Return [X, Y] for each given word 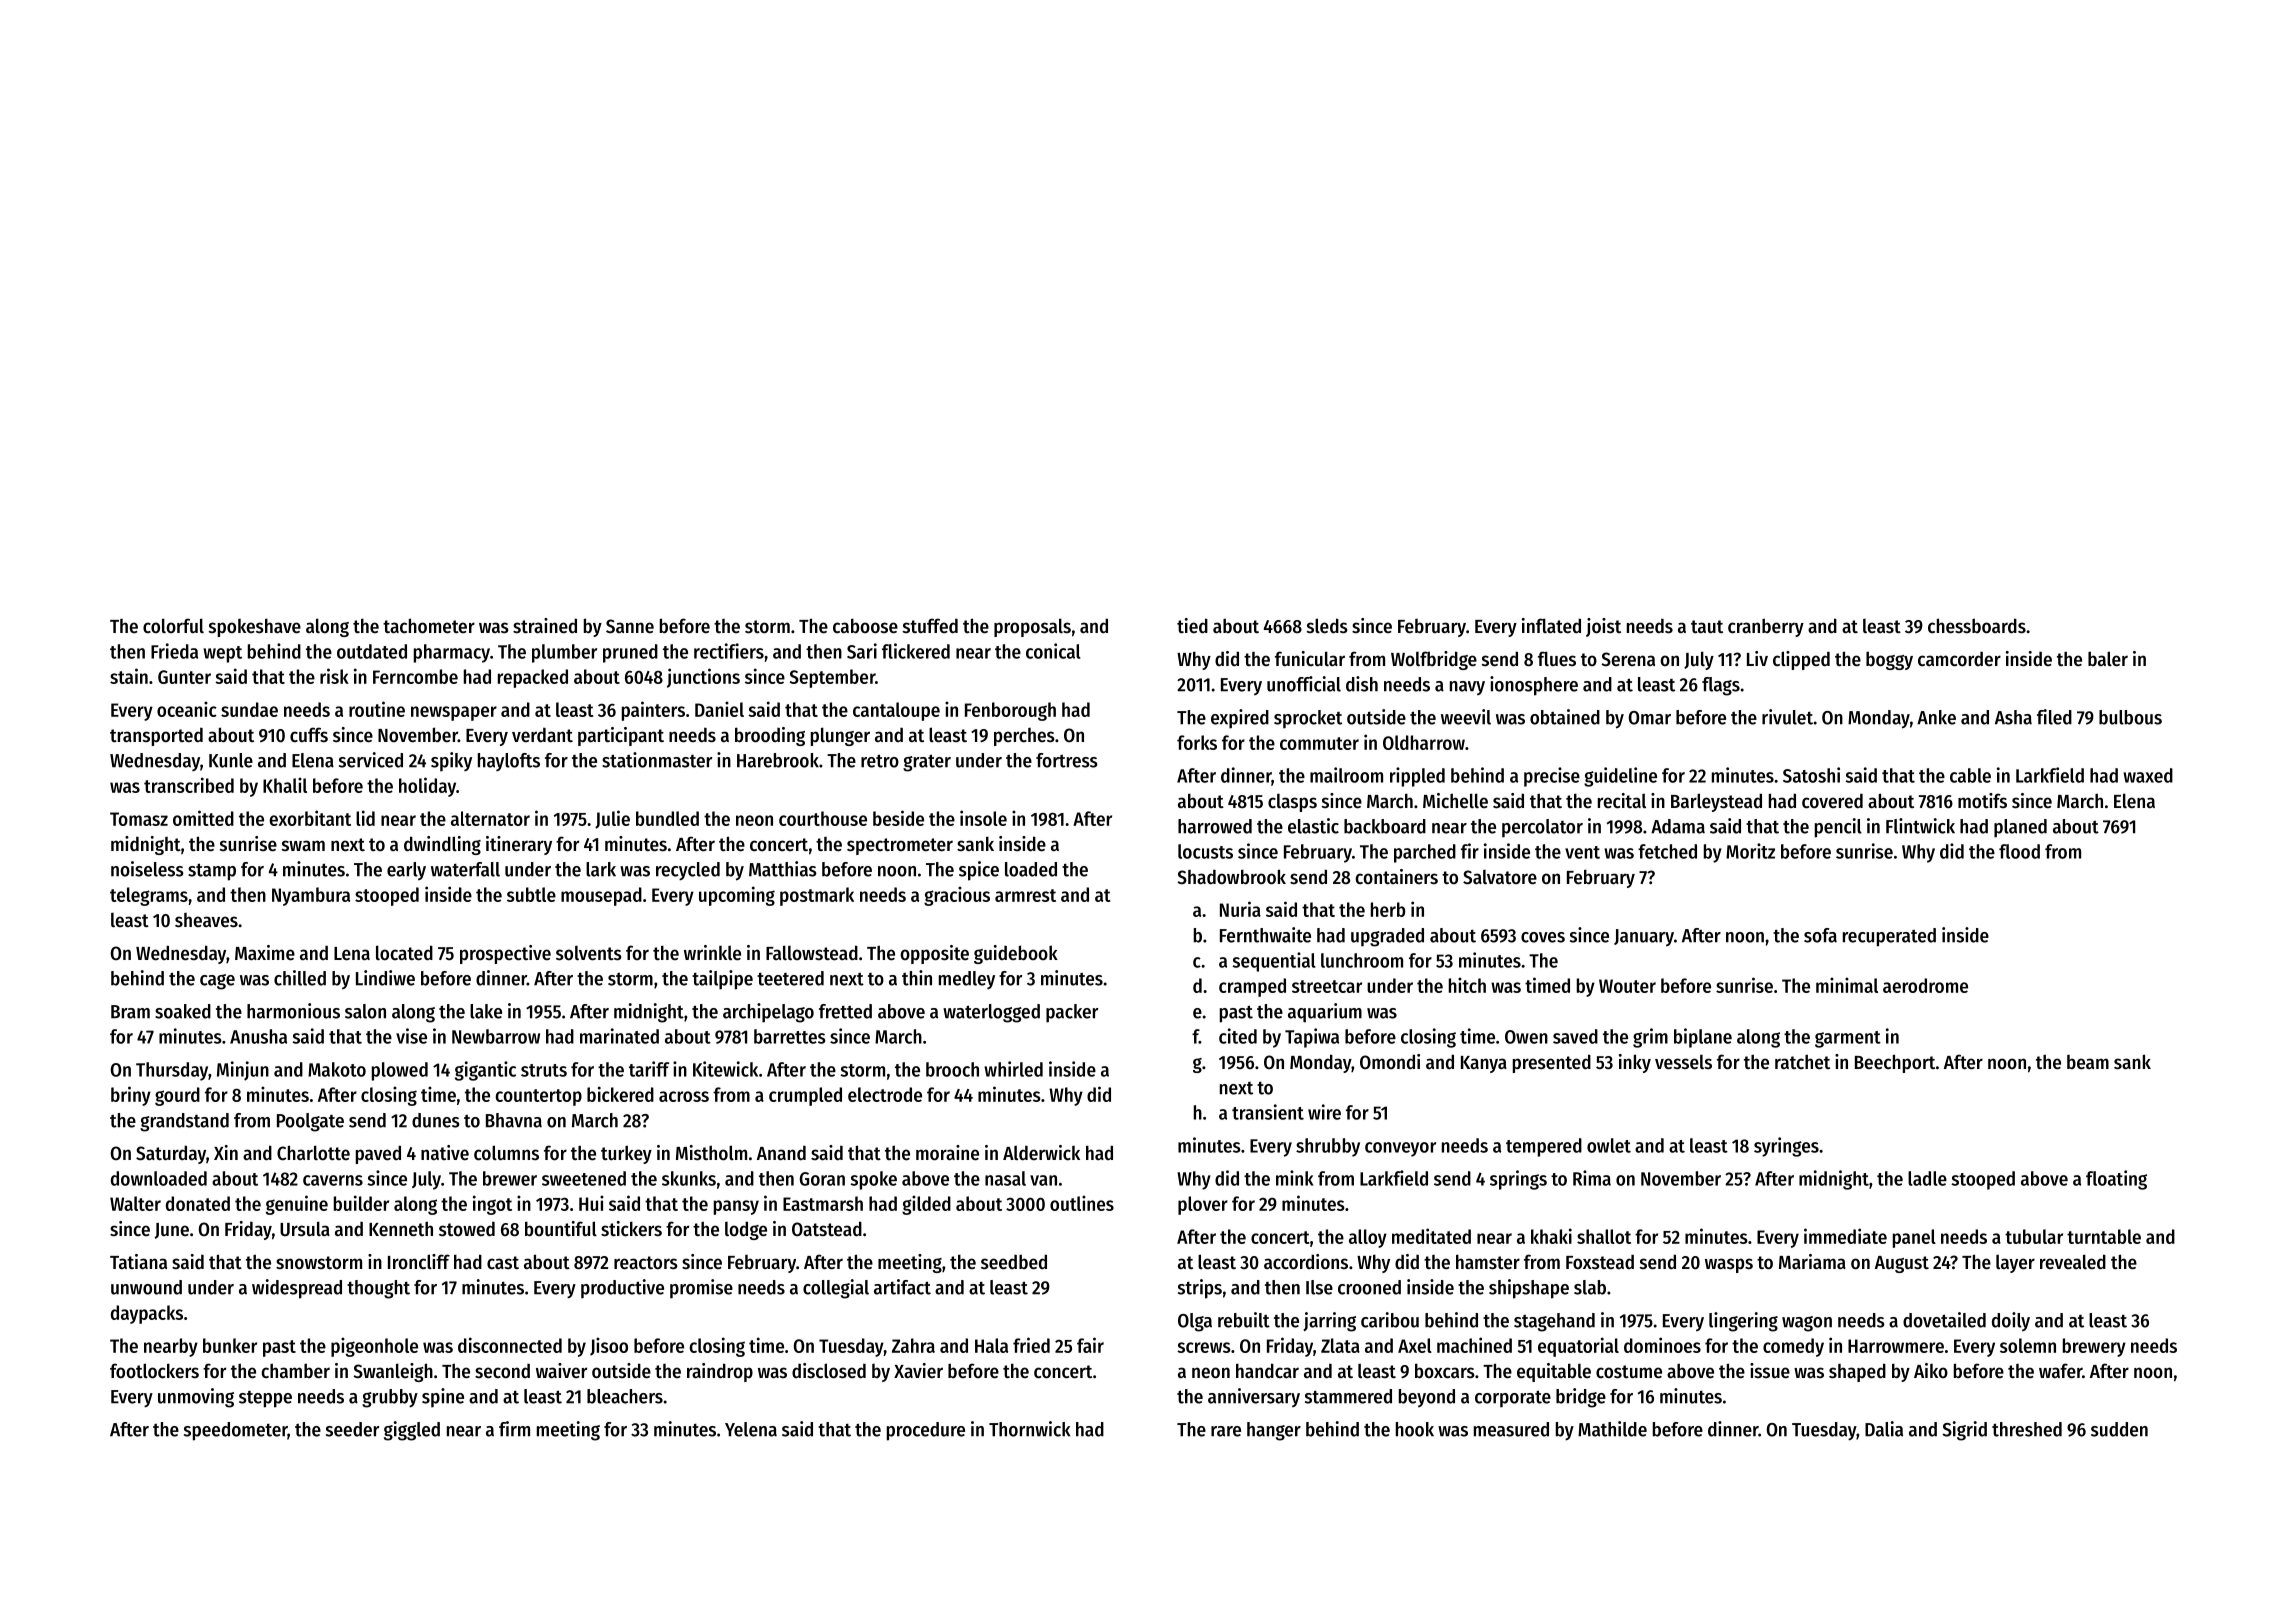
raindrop [720, 1372]
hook [1415, 1429]
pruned [630, 653]
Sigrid [1964, 1431]
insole [983, 818]
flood [2019, 851]
